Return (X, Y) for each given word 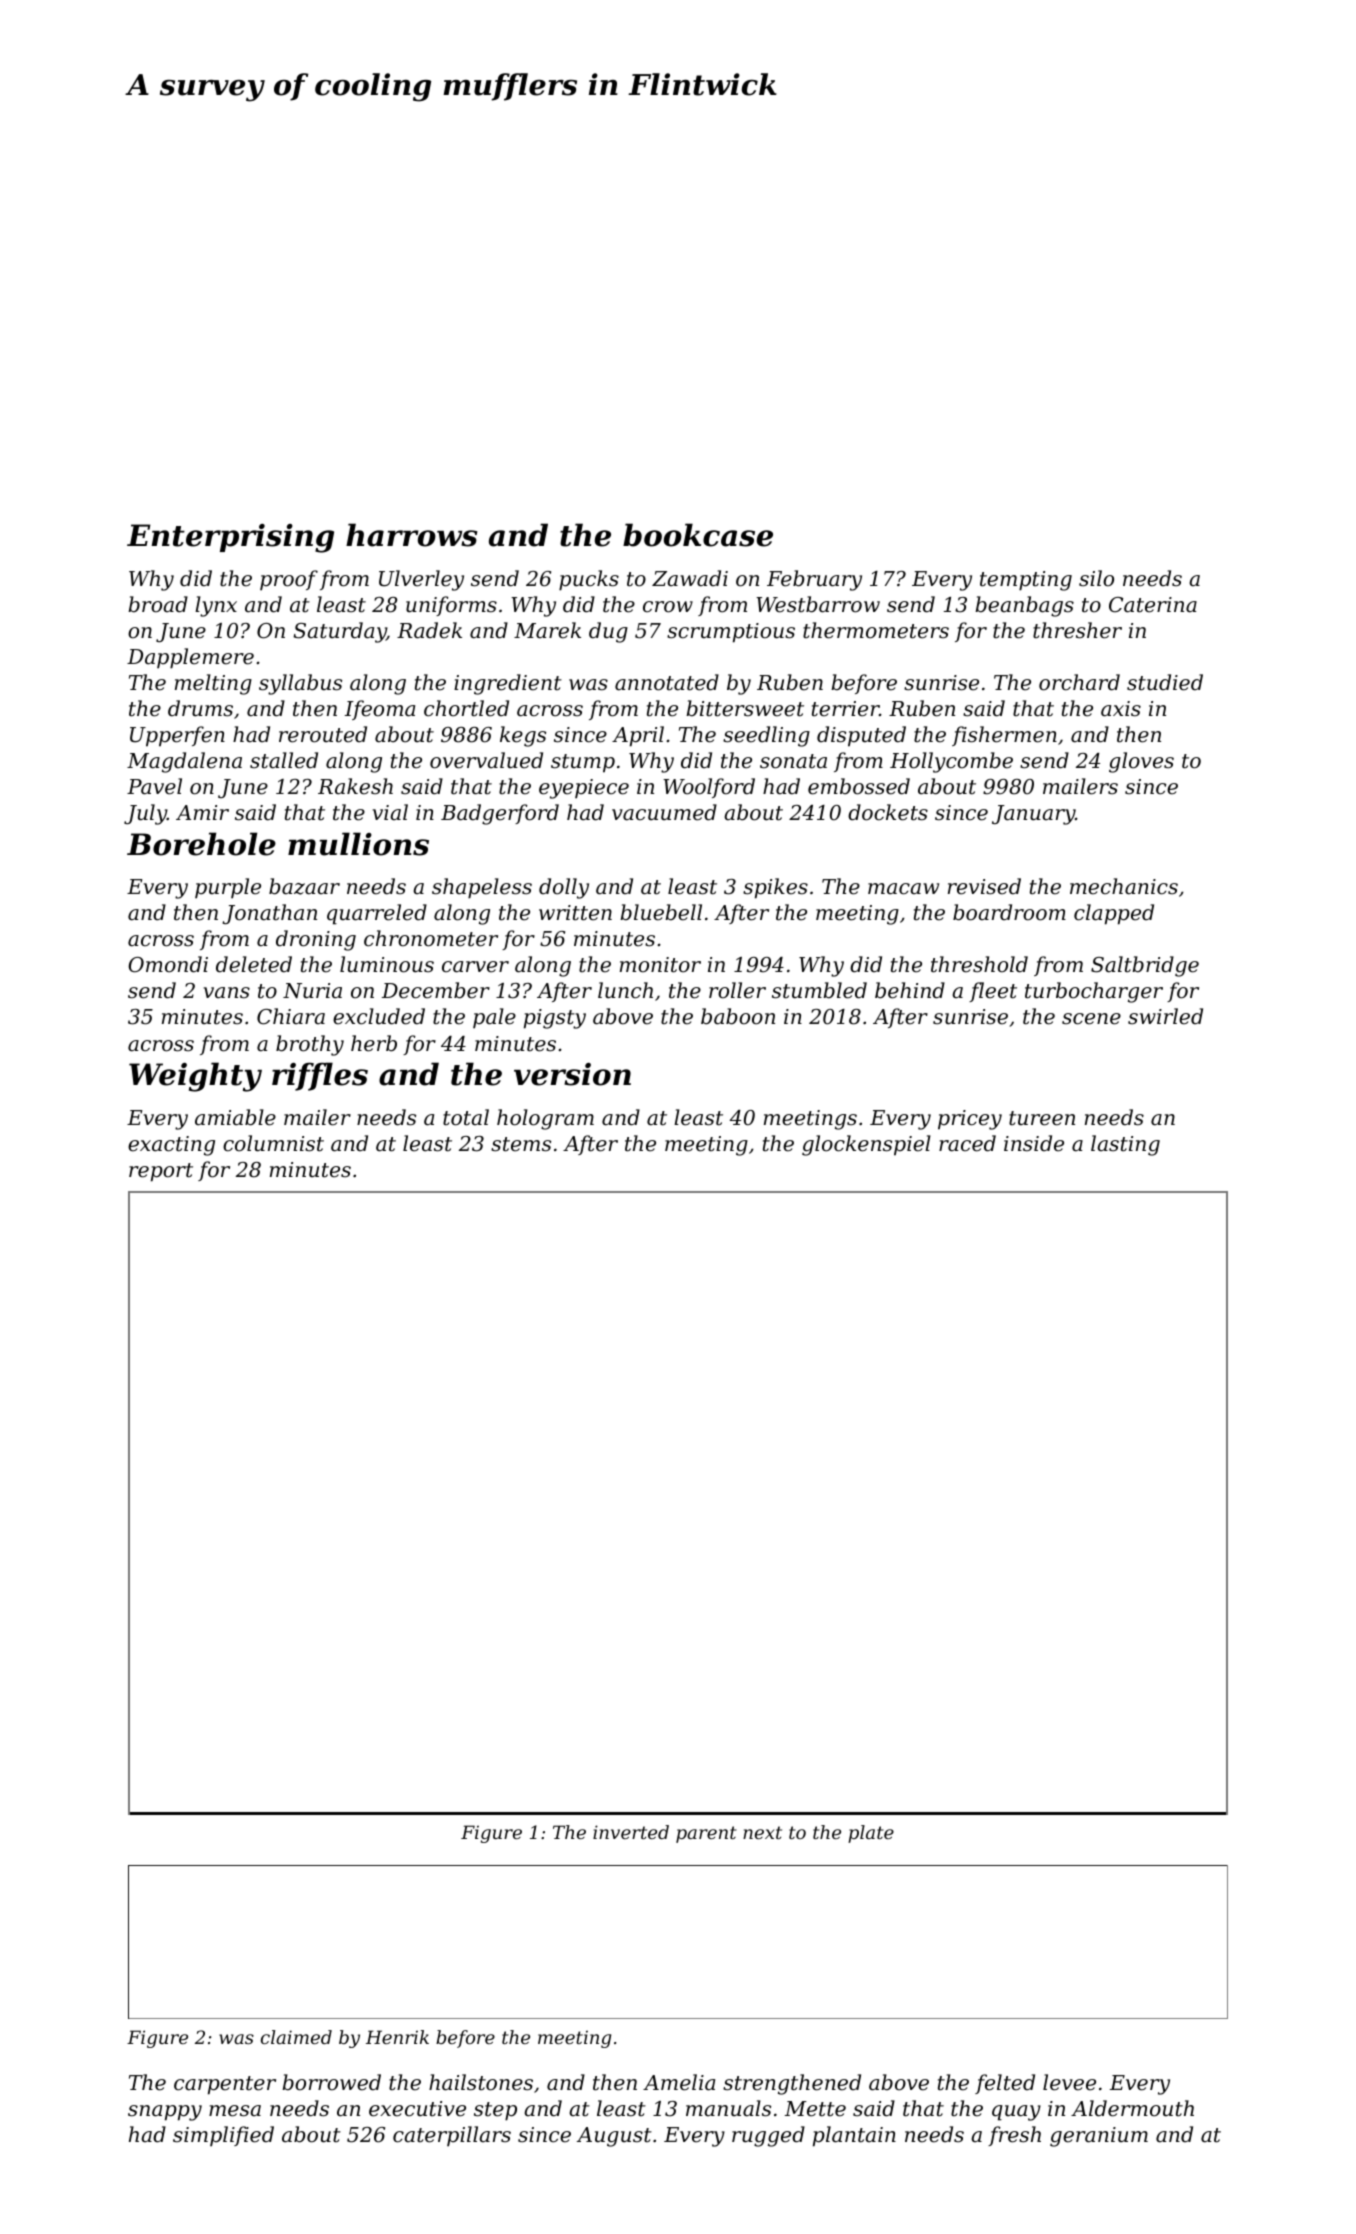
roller (737, 990)
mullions (358, 844)
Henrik (397, 2037)
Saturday (339, 632)
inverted (631, 1832)
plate (871, 1834)
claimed (296, 2037)
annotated (667, 682)
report (161, 1172)
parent (706, 1834)
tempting (1026, 581)
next (762, 1832)
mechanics (1124, 886)
